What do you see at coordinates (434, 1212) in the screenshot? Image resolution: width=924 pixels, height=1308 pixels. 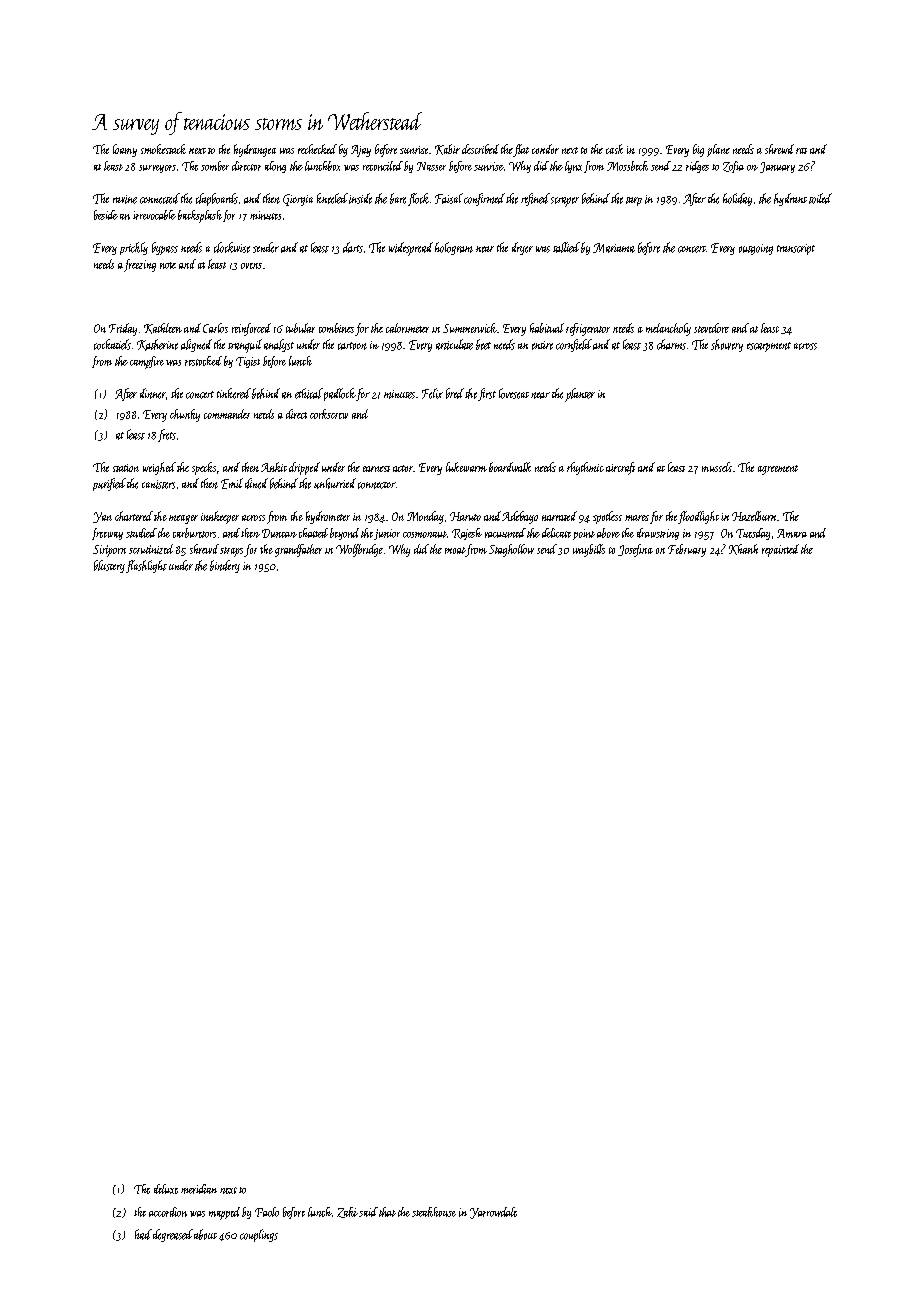 I see `steakhouse` at bounding box center [434, 1212].
